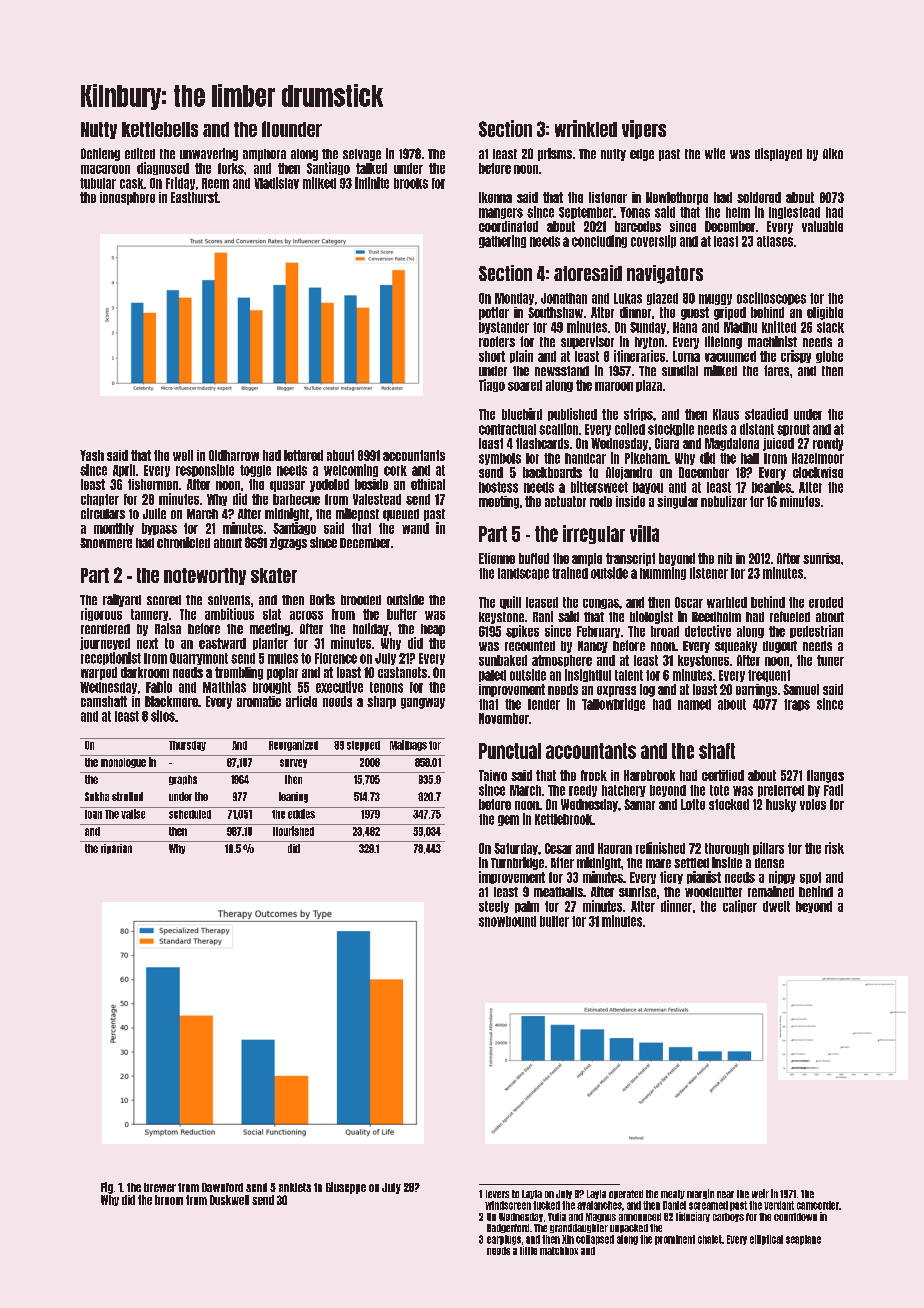 The height and width of the page is (1308, 924). Describe the element at coordinates (395, 470) in the page. I see `cork` at that location.
